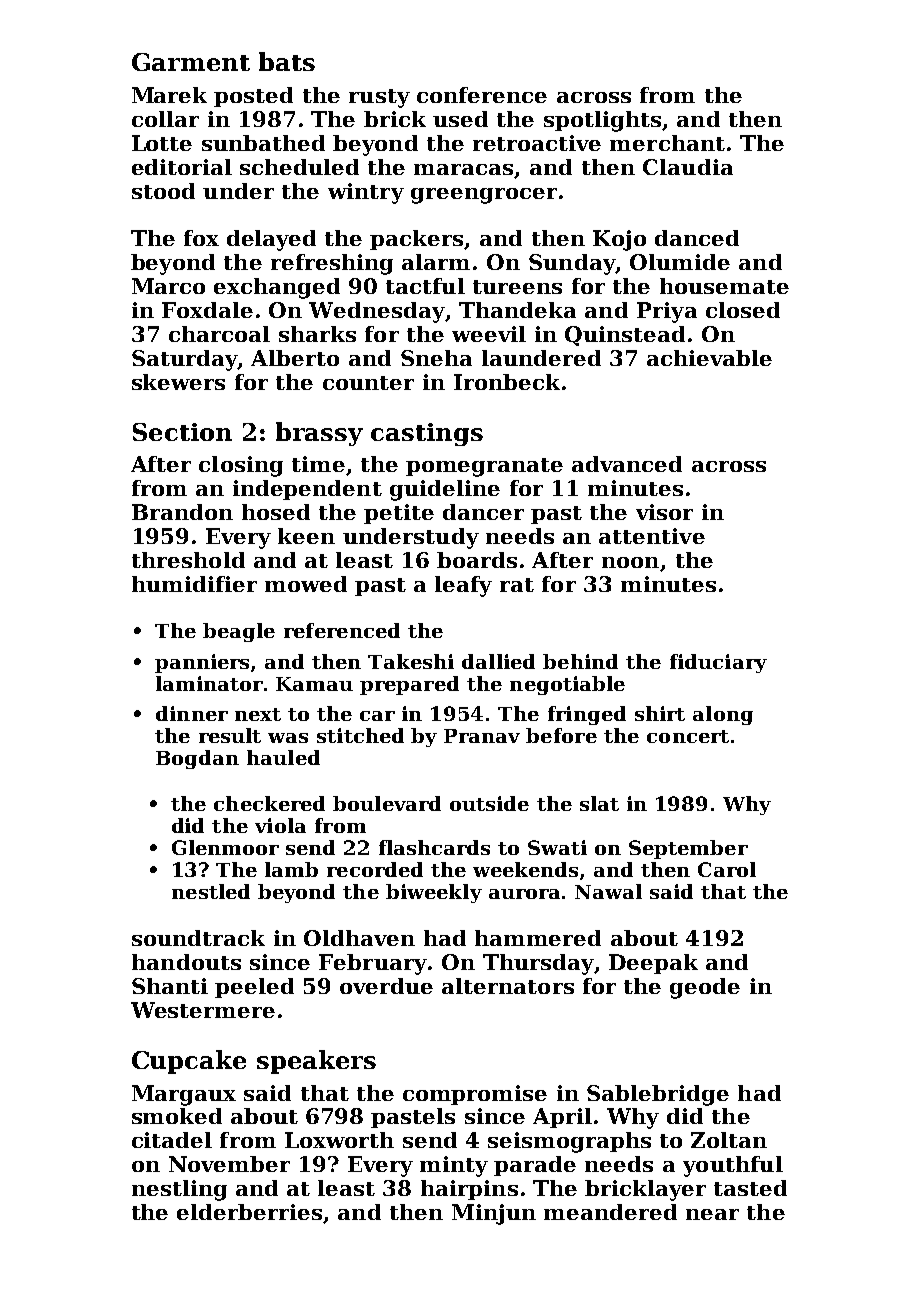 This screenshot has width=924, height=1314. What do you see at coordinates (688, 167) in the screenshot?
I see `Claudia` at bounding box center [688, 167].
